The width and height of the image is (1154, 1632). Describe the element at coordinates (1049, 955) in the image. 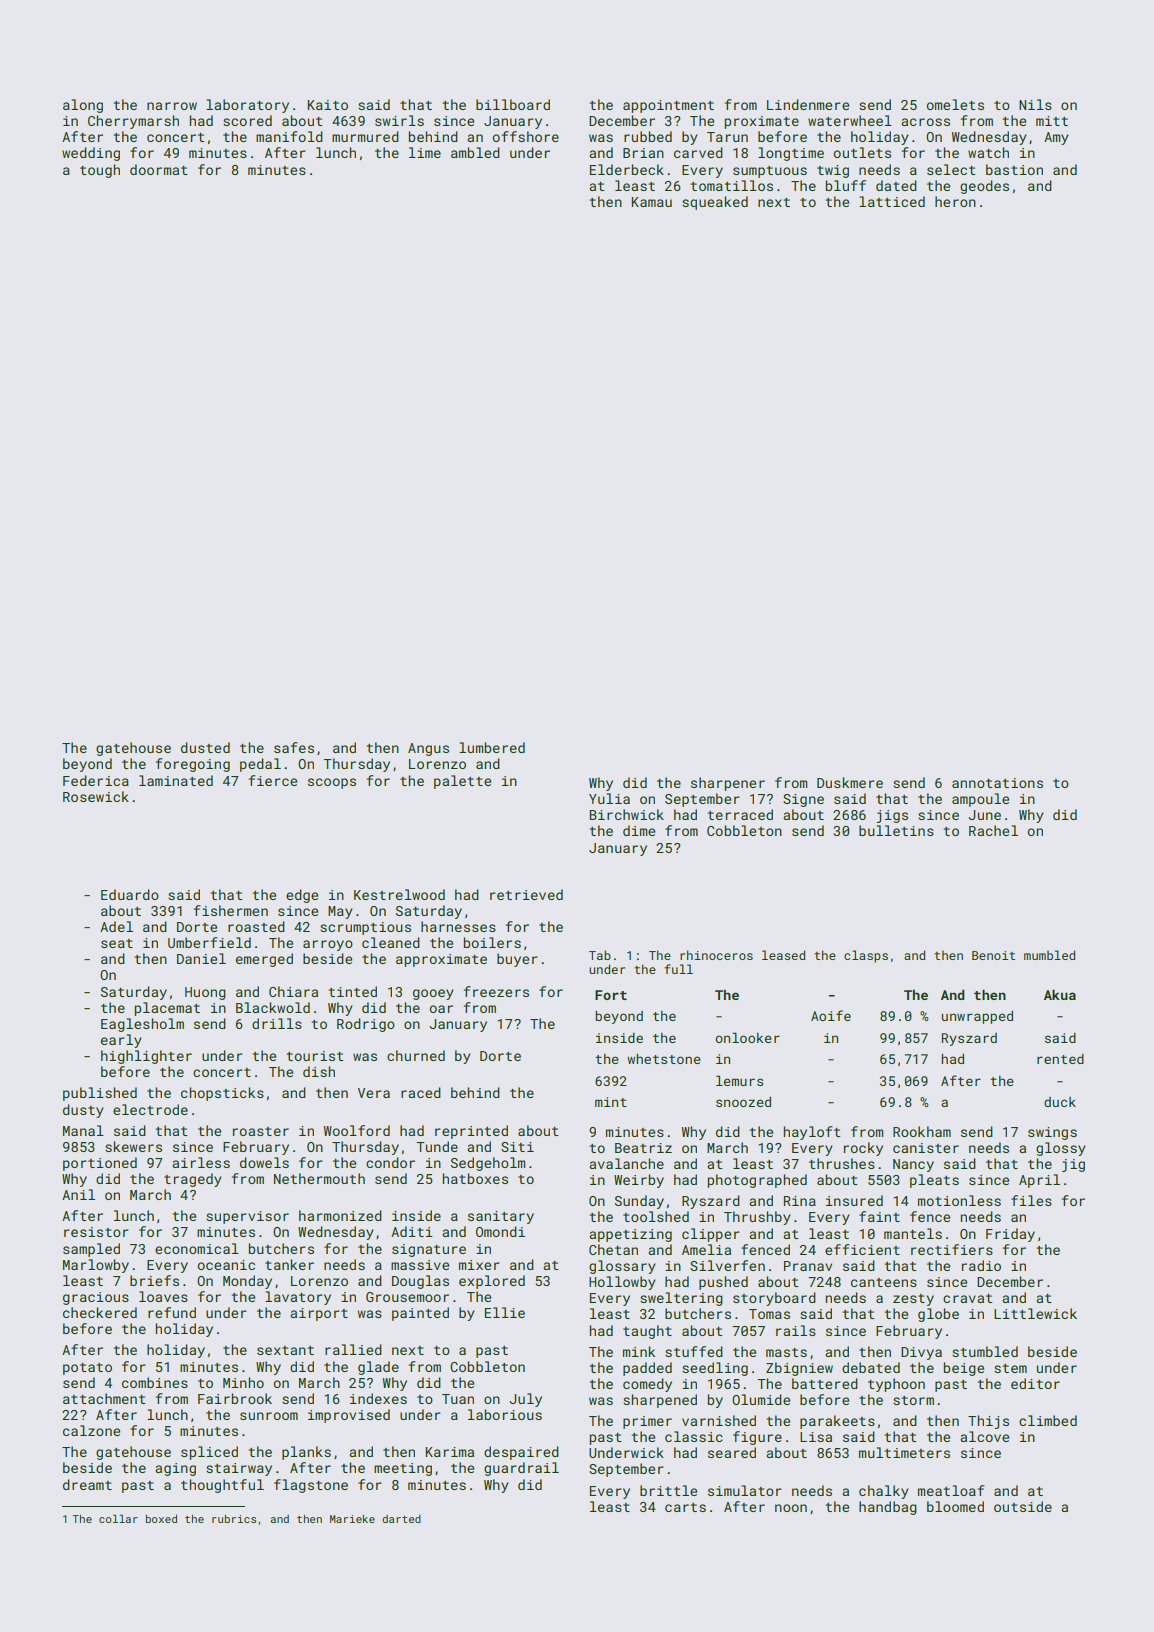

I see `mumbled` at that location.
